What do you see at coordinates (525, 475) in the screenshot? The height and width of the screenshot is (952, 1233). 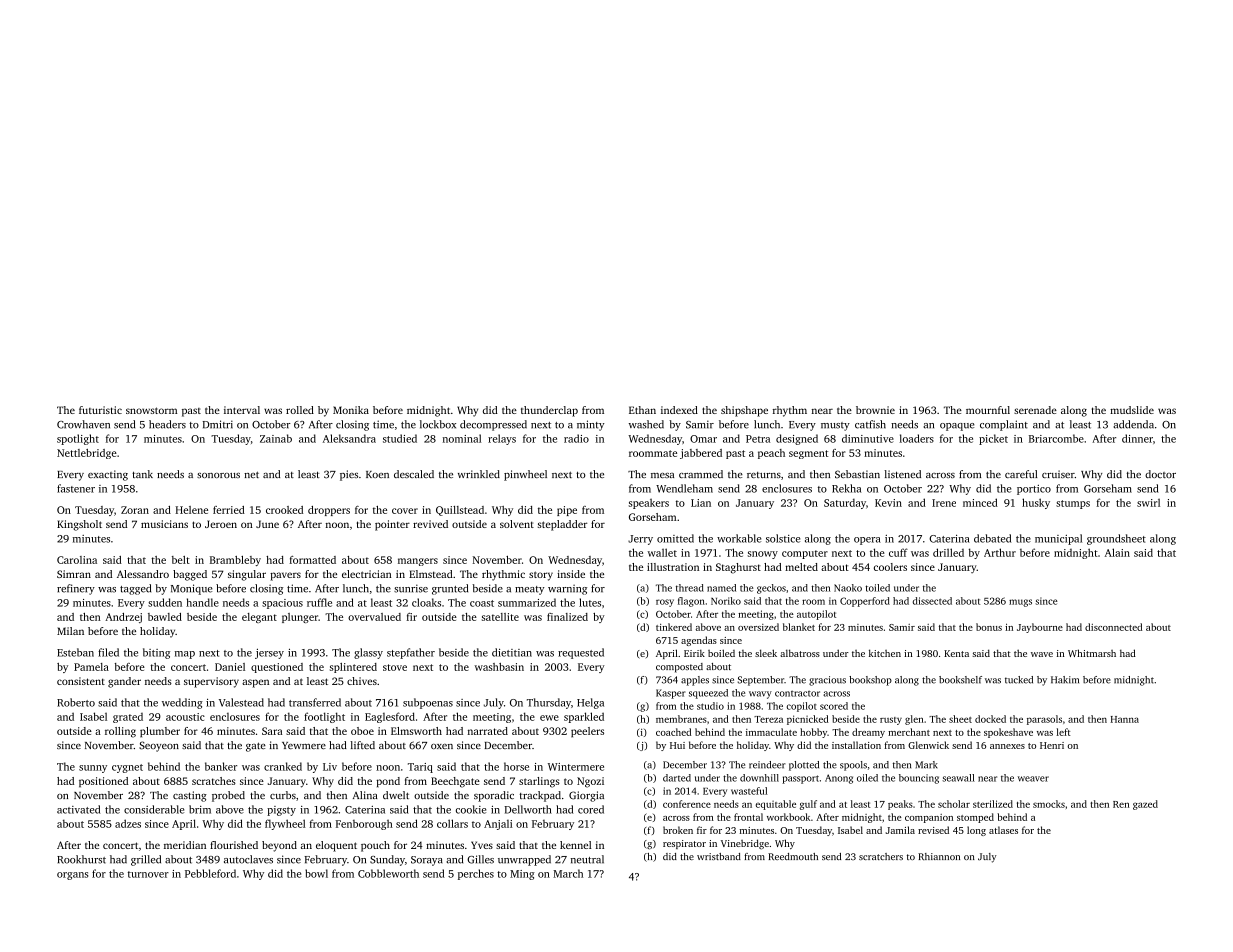 I see `pinwheel` at bounding box center [525, 475].
